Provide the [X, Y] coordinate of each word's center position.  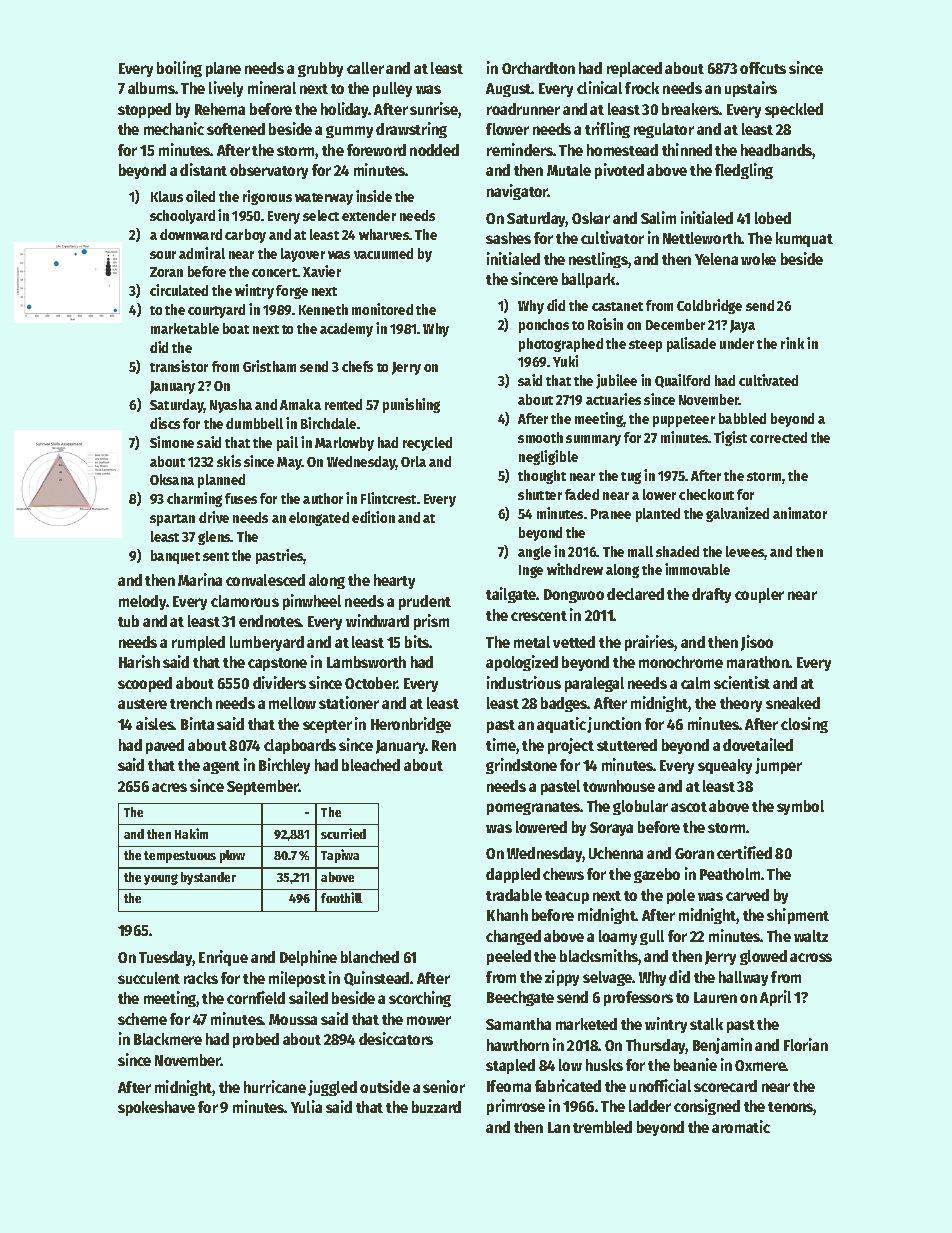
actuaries [613, 399]
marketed [586, 1024]
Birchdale [328, 423]
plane [223, 69]
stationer [349, 702]
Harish [139, 661]
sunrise [434, 108]
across [811, 957]
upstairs [751, 89]
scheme [142, 1019]
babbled [742, 418]
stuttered [627, 745]
